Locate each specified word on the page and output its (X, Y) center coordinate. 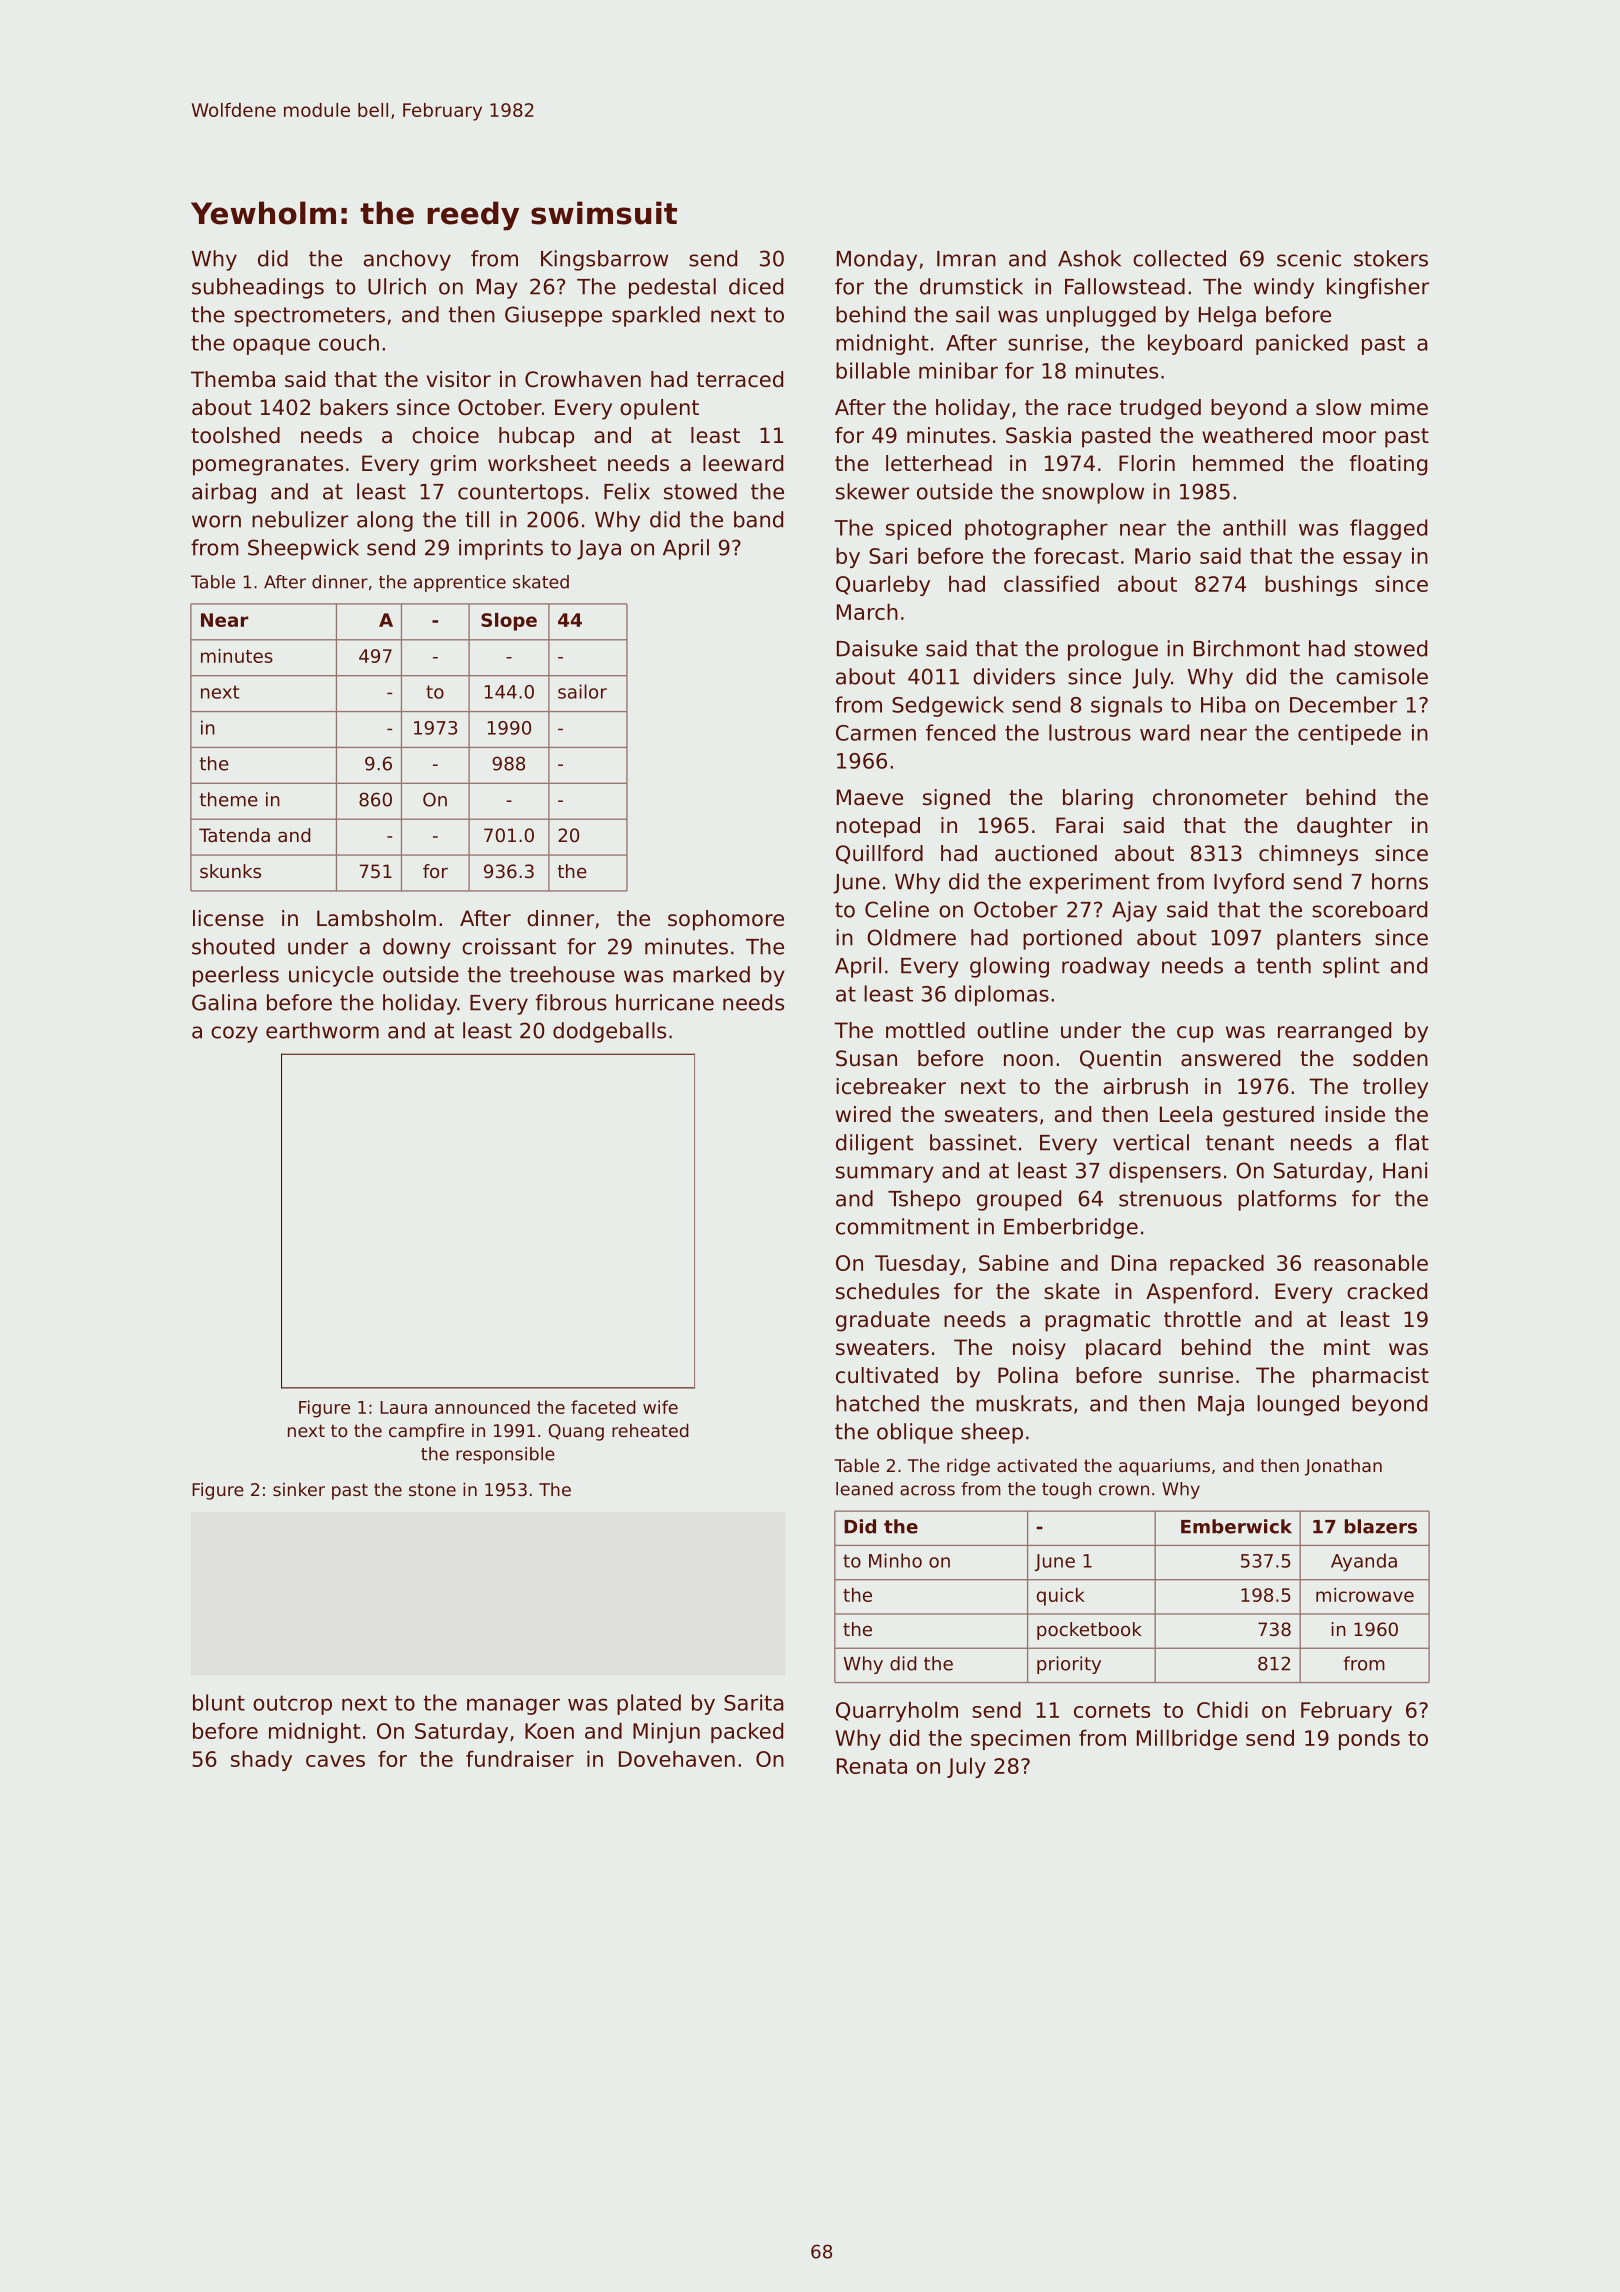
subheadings (258, 288)
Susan (866, 1058)
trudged (1160, 409)
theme (229, 799)
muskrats (1024, 1403)
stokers (1391, 258)
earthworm (322, 1030)
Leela (1186, 1114)
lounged (1298, 1405)
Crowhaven (583, 379)
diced (756, 286)
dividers (1014, 676)
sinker (299, 1489)
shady (261, 1760)
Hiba (1223, 704)
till (477, 519)
